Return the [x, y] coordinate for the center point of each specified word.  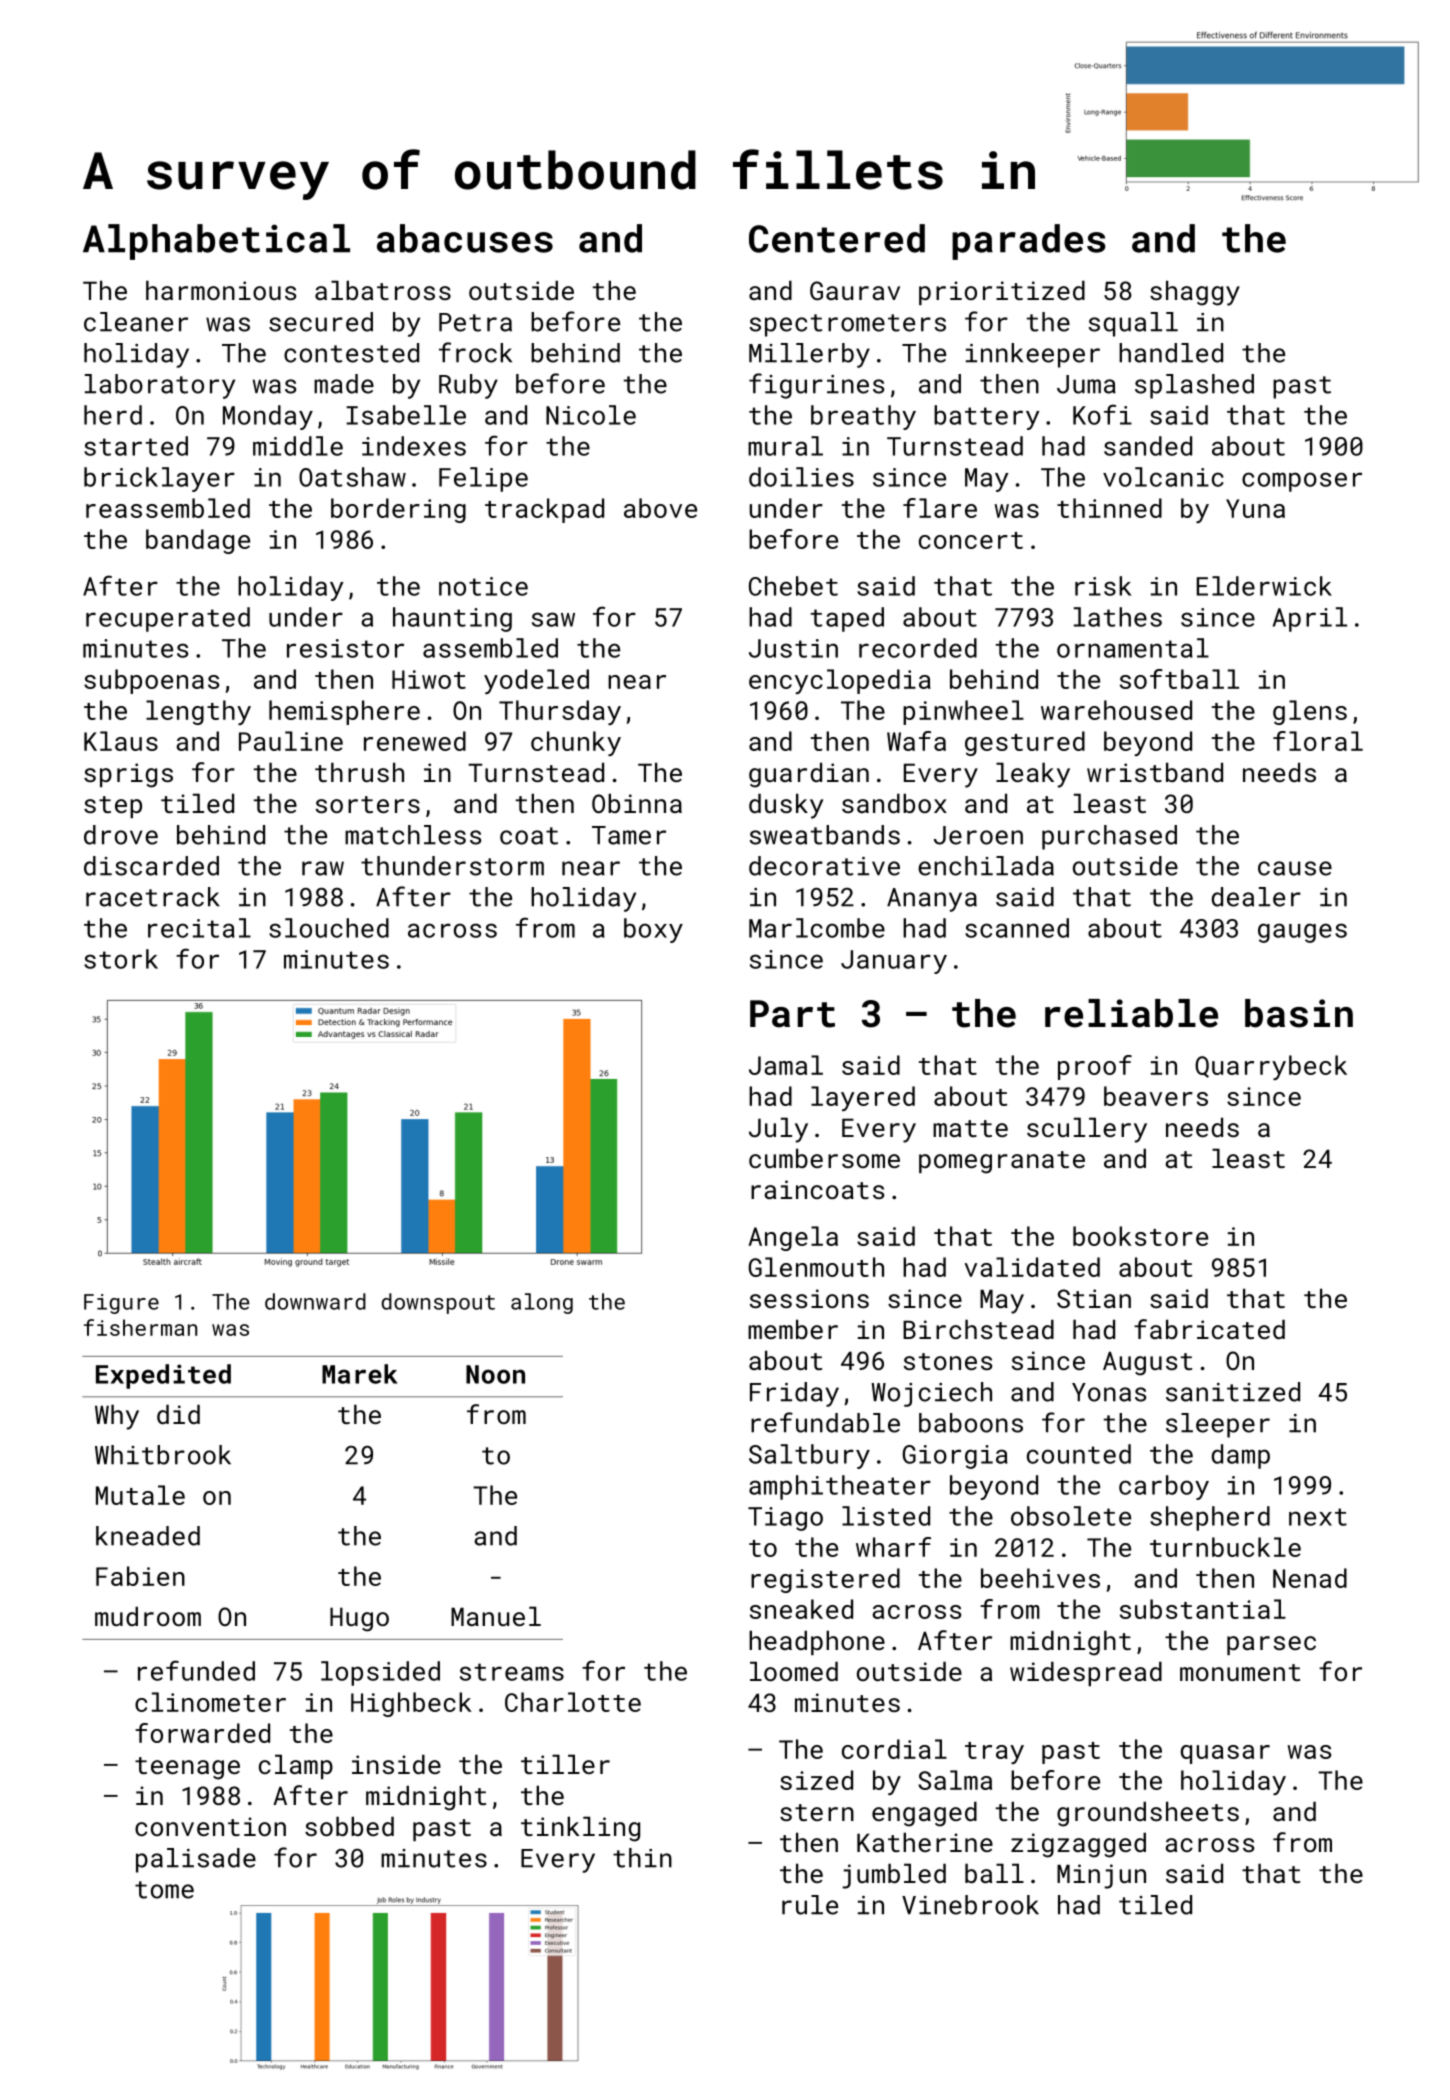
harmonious [221, 290]
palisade [196, 1860]
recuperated [168, 619]
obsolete [1071, 1516]
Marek [360, 1374]
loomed [794, 1671]
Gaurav [855, 290]
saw [553, 619]
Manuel [496, 1616]
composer [1302, 482]
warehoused [1116, 710]
